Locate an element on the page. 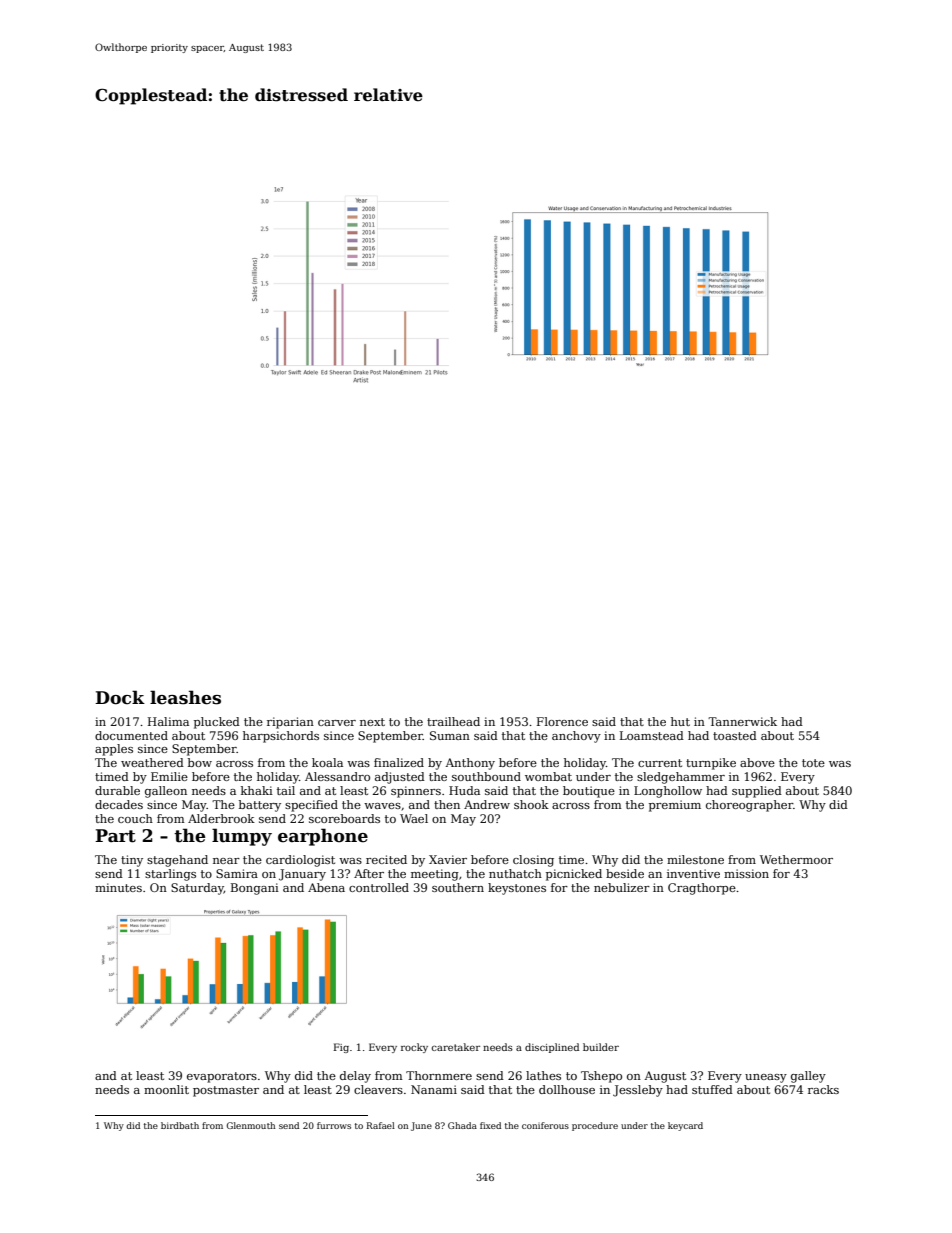  Cragthorpe is located at coordinates (702, 889).
